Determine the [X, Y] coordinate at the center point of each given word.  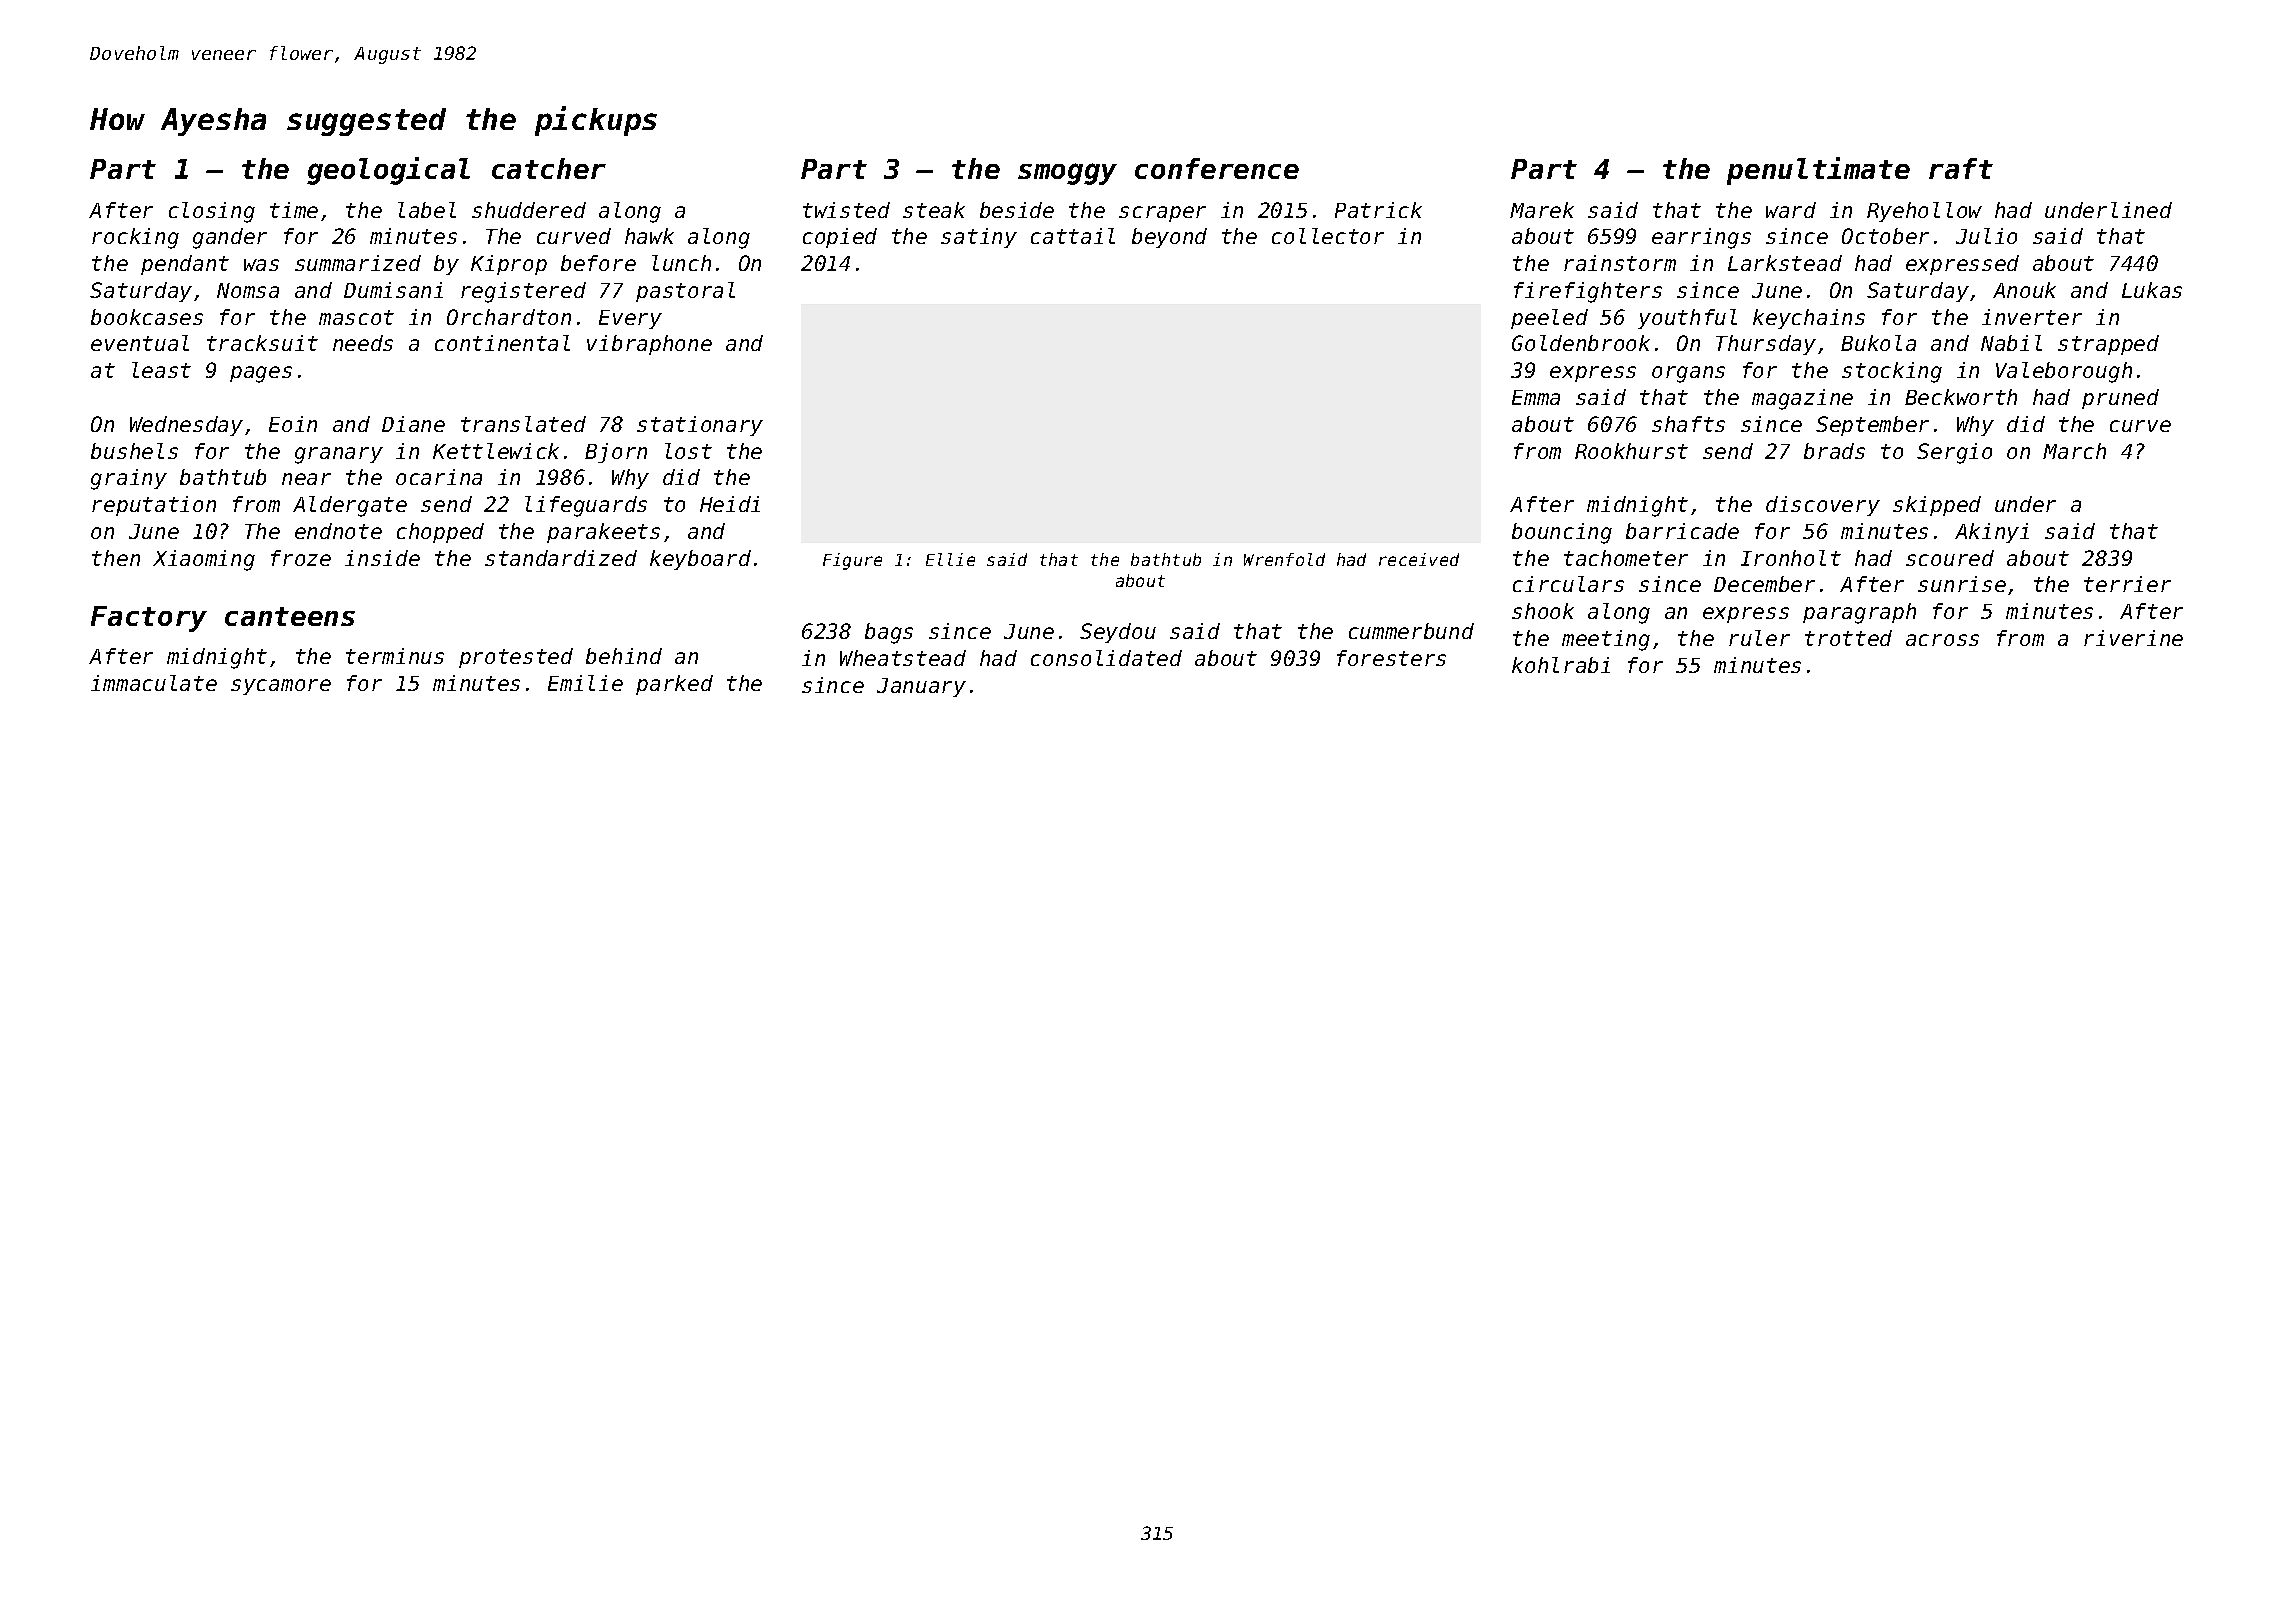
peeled [1549, 319]
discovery [1823, 506]
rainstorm [1620, 263]
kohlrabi [1561, 665]
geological [388, 171]
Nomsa [248, 290]
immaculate [154, 683]
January [921, 687]
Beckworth [1961, 397]
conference [1217, 168]
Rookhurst [1631, 451]
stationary [700, 426]
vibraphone [649, 345]
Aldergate [350, 506]
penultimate [1818, 171]
